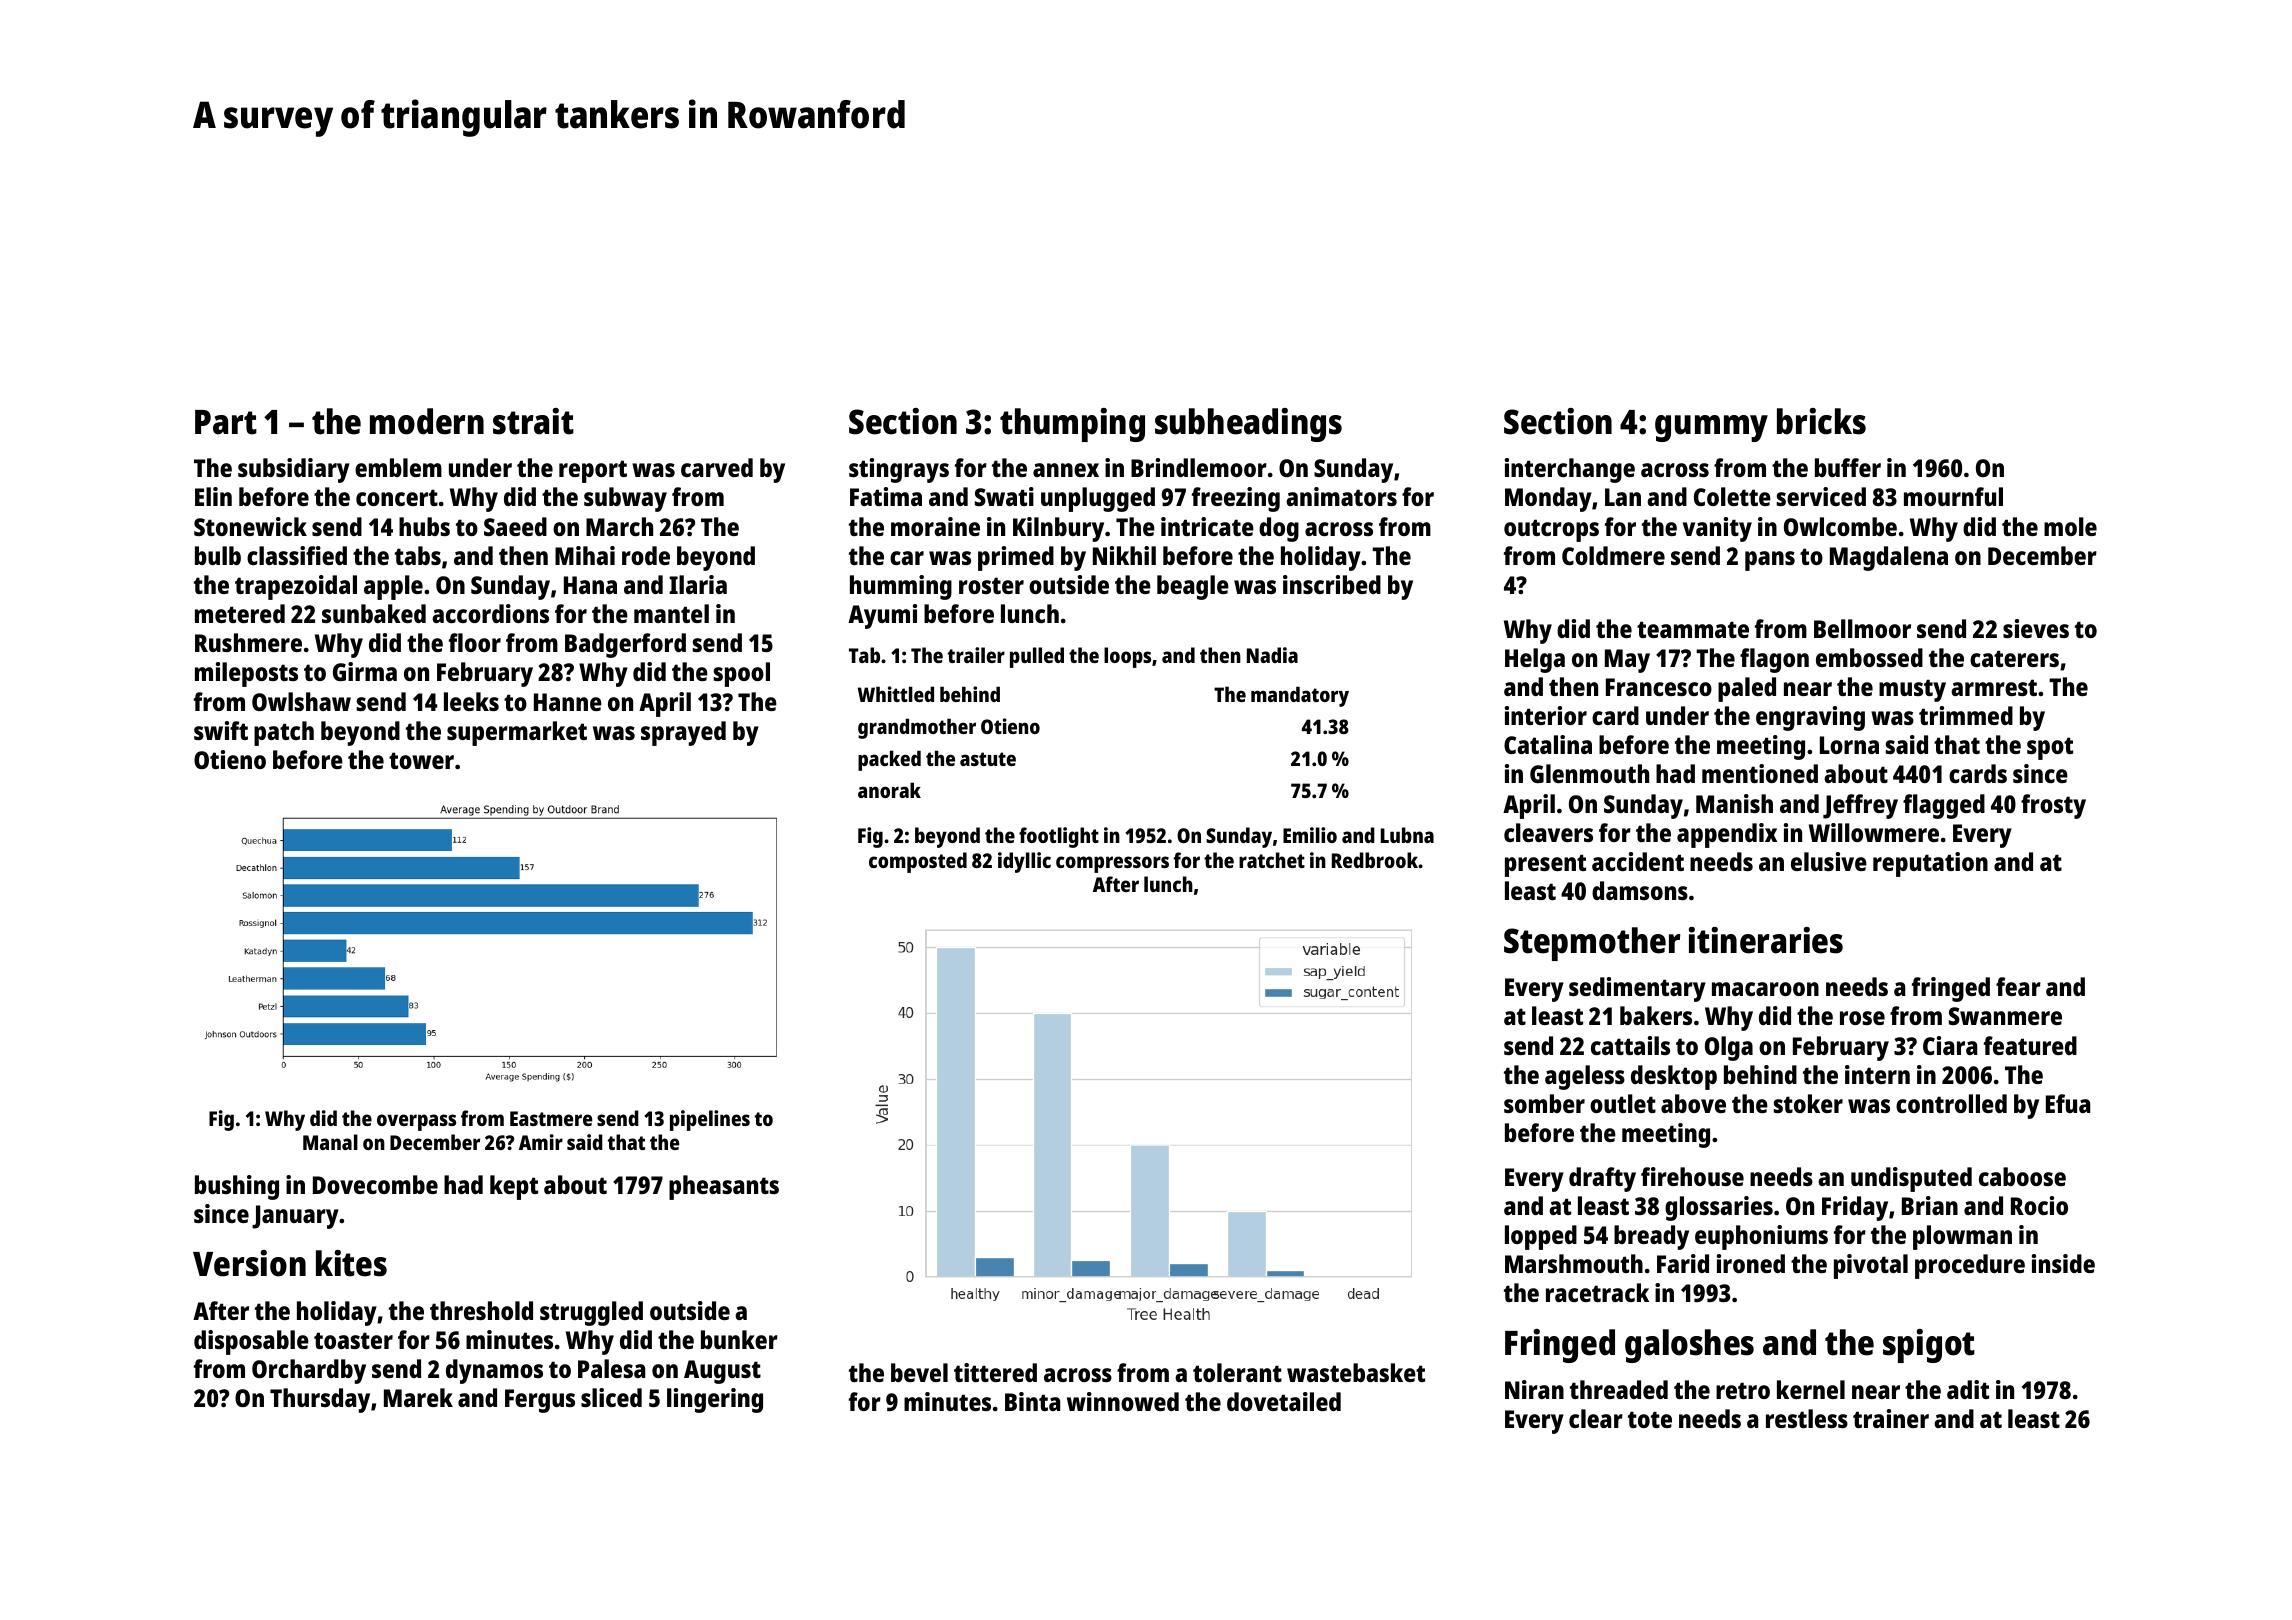 The height and width of the screenshot is (1620, 2292). I want to click on bricks, so click(1821, 421).
